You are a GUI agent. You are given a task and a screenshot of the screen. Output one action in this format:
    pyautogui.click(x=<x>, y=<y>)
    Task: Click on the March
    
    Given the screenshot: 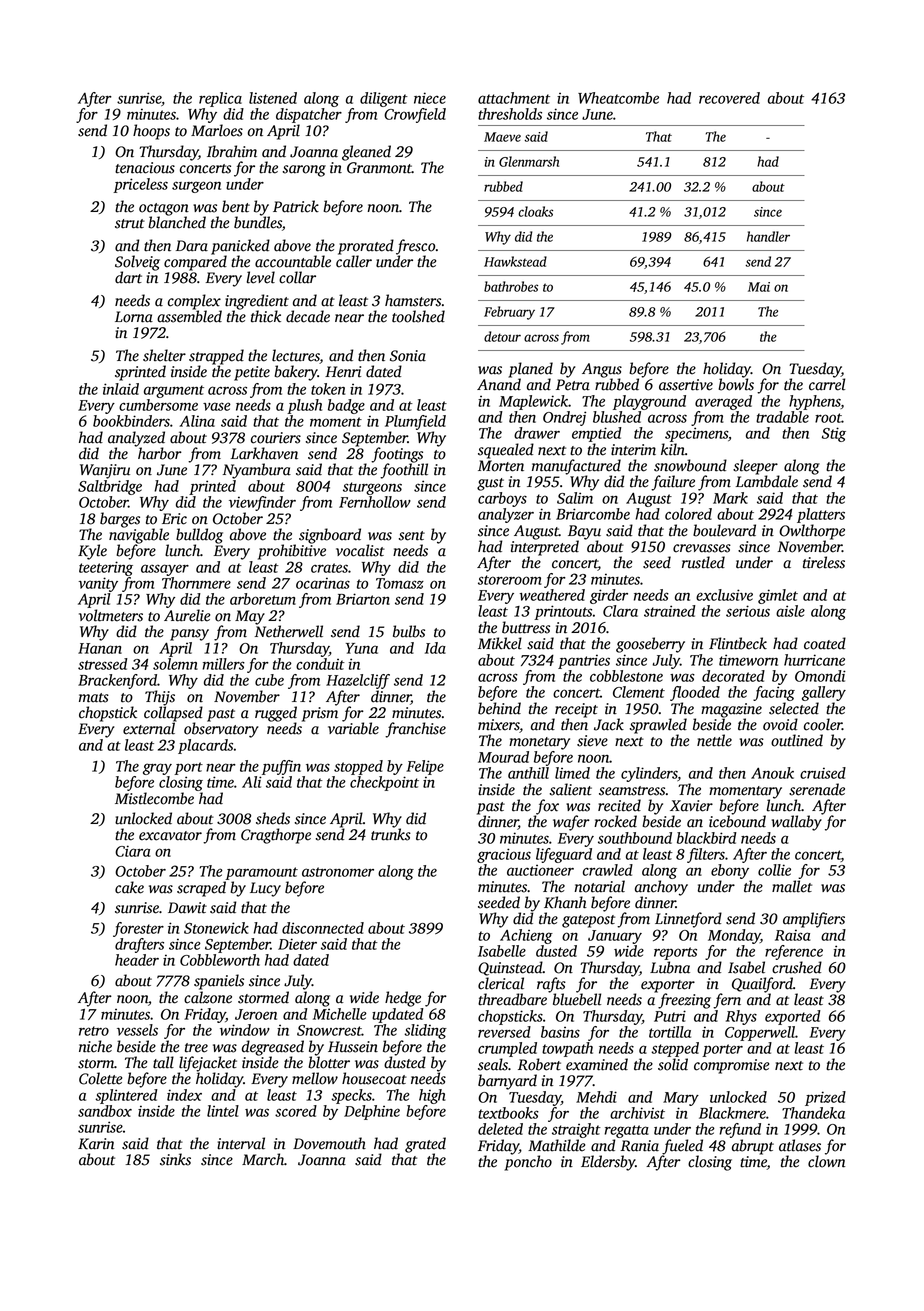 What is the action you would take?
    pyautogui.click(x=263, y=1159)
